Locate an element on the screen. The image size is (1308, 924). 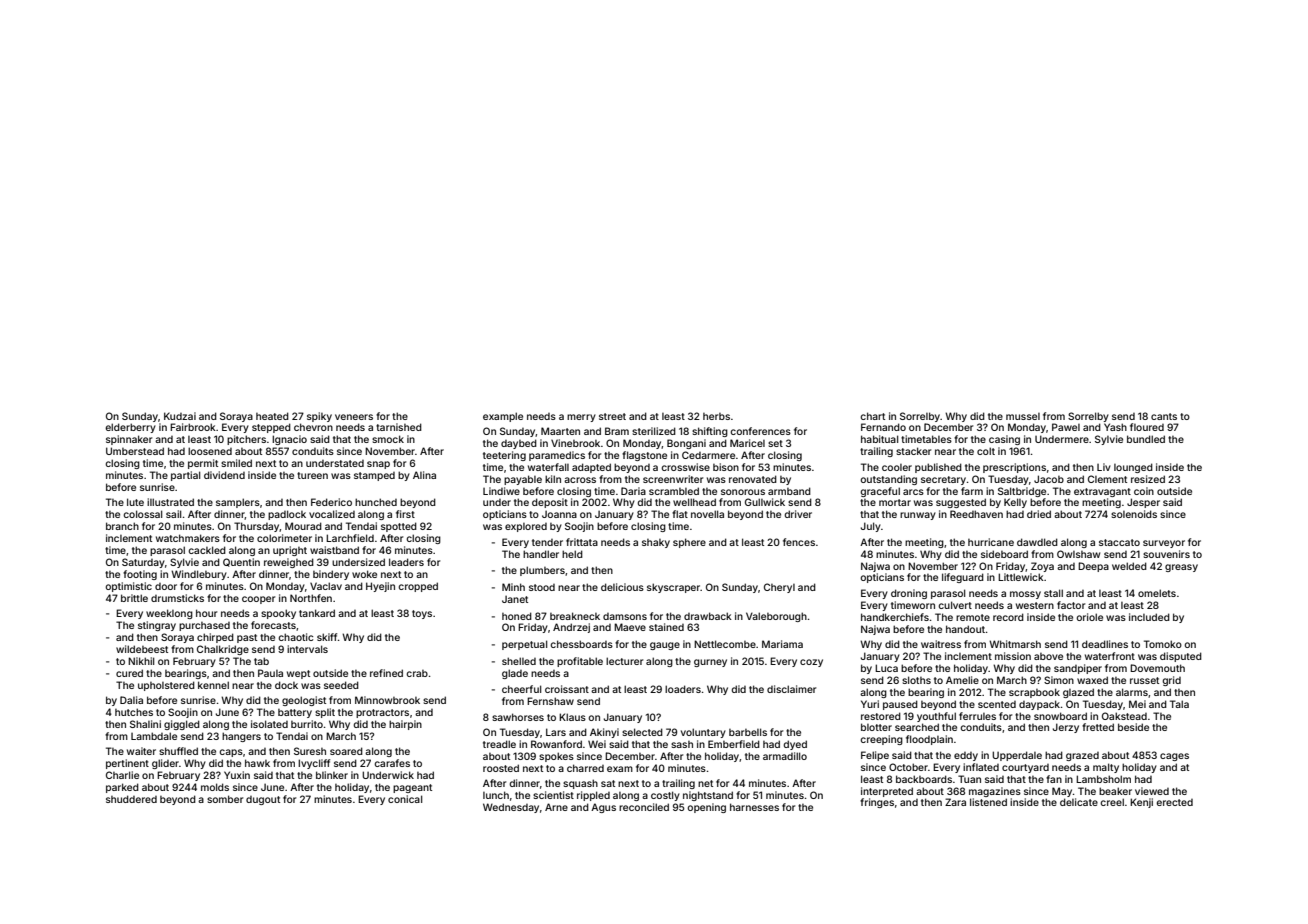
shuddered is located at coordinates (131, 799).
